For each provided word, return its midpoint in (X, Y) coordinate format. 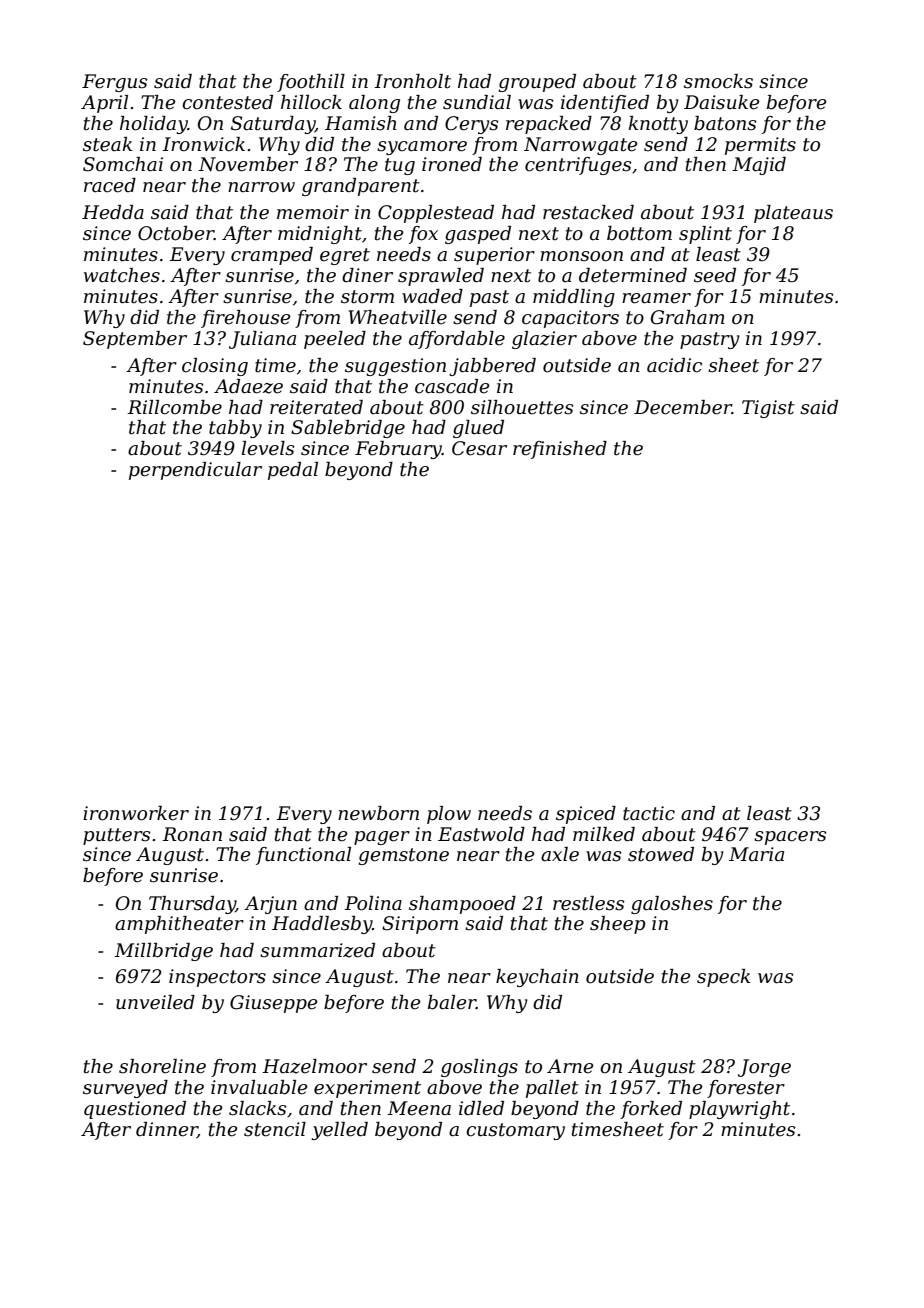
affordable (457, 340)
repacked (549, 125)
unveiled (155, 1002)
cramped (272, 256)
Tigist (768, 409)
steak (107, 144)
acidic (674, 365)
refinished (560, 450)
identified (605, 104)
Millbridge (163, 952)
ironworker (136, 813)
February (398, 450)
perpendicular (195, 471)
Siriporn (420, 925)
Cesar (479, 448)
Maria (756, 854)
